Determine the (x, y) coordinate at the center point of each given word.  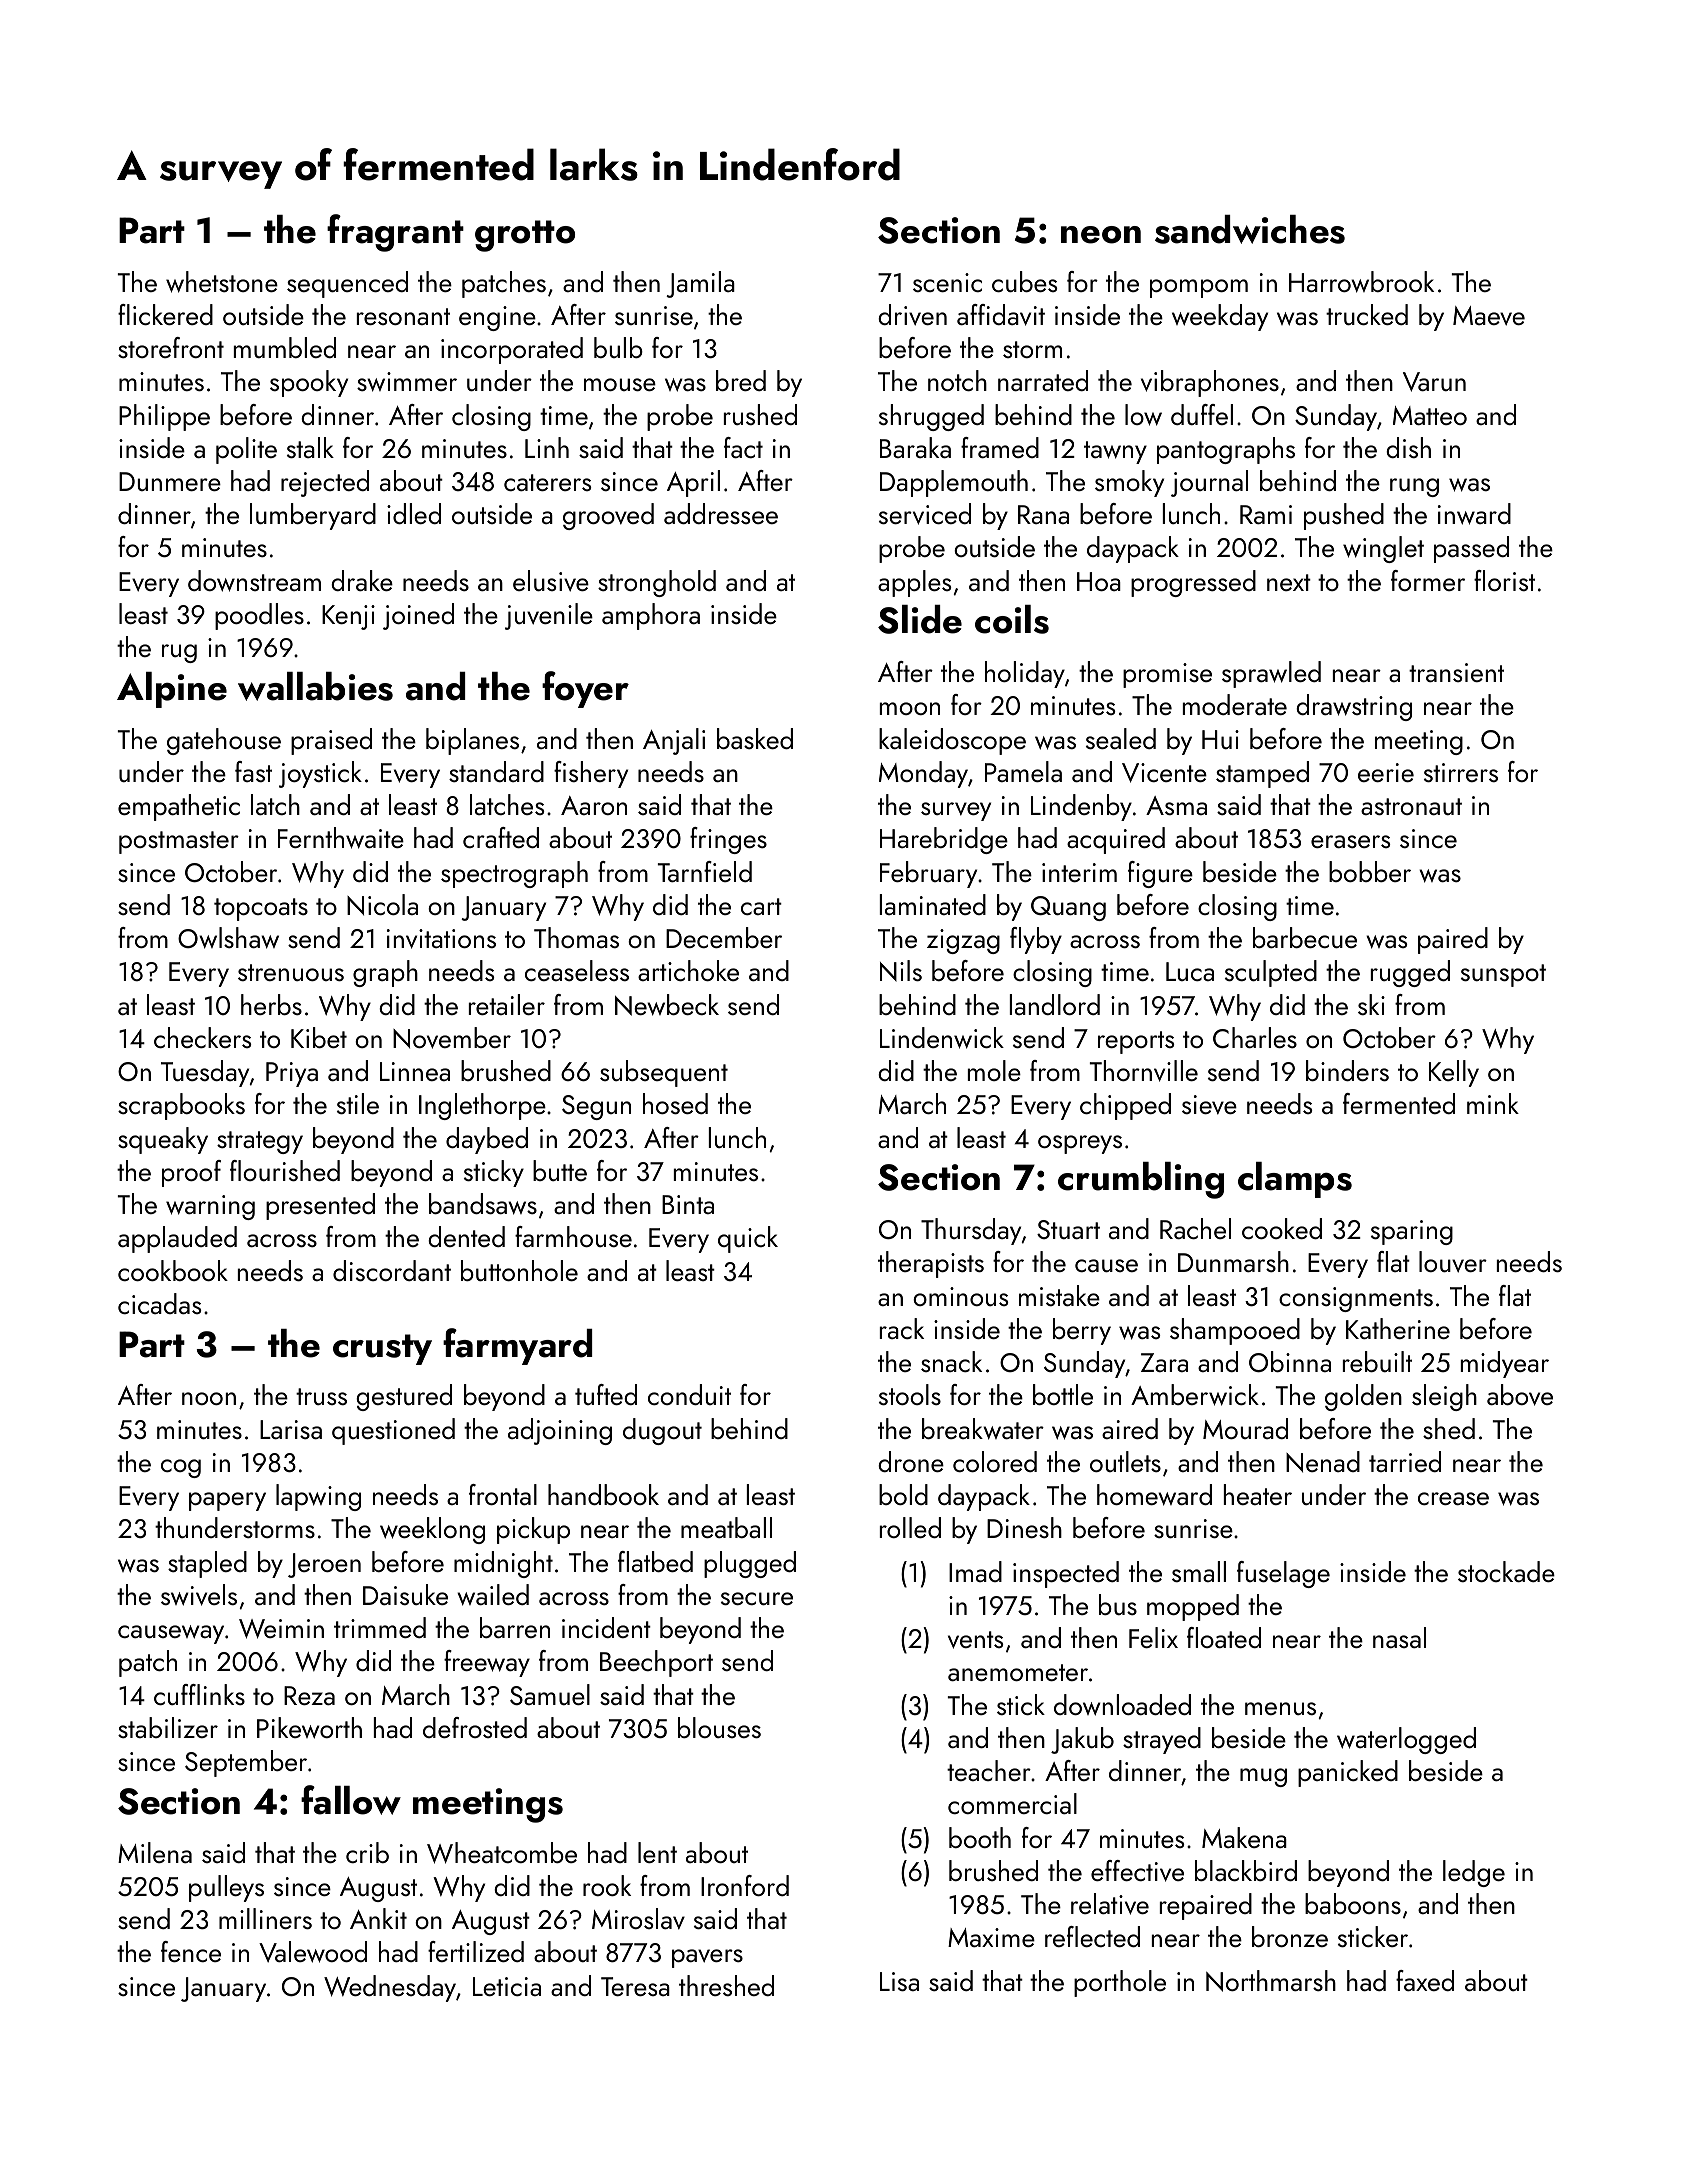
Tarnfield (705, 871)
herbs (271, 1004)
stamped (1262, 774)
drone (911, 1461)
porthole (1120, 1983)
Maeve (1489, 316)
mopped (1193, 1607)
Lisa (899, 1981)
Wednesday (390, 1988)
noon (209, 1398)
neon (1101, 235)
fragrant (395, 233)
